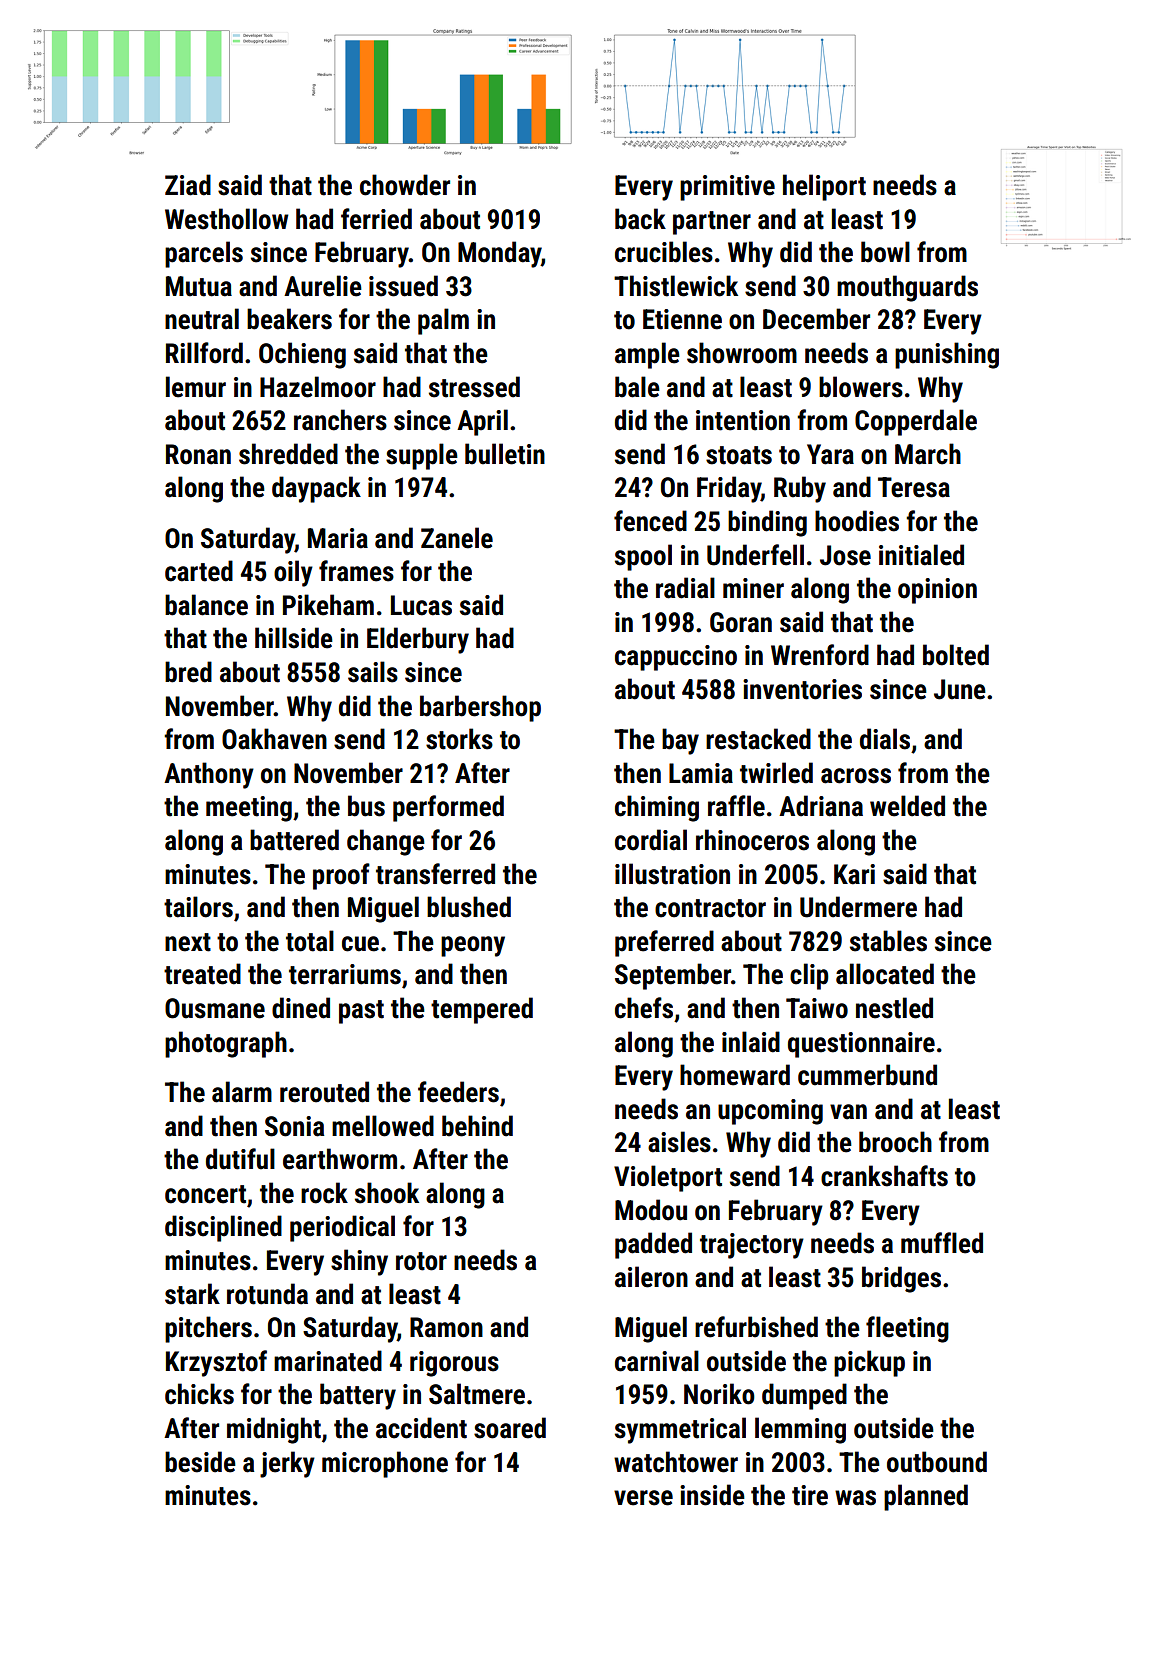 This image has width=1165, height=1654. Describe the element at coordinates (405, 185) in the image. I see `chowder` at that location.
